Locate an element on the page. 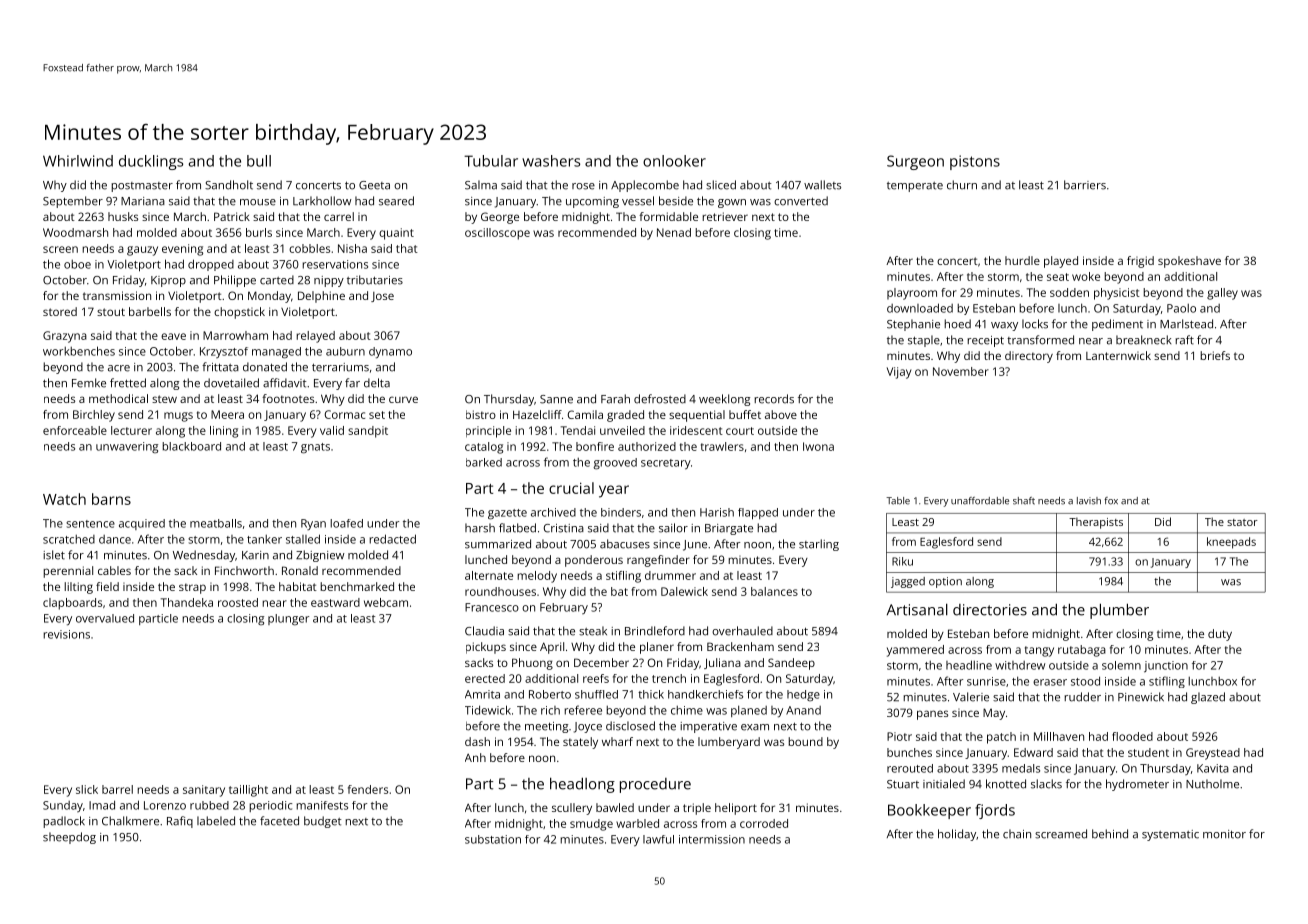 The width and height of the image is (1308, 924). Finchworth is located at coordinates (244, 570).
